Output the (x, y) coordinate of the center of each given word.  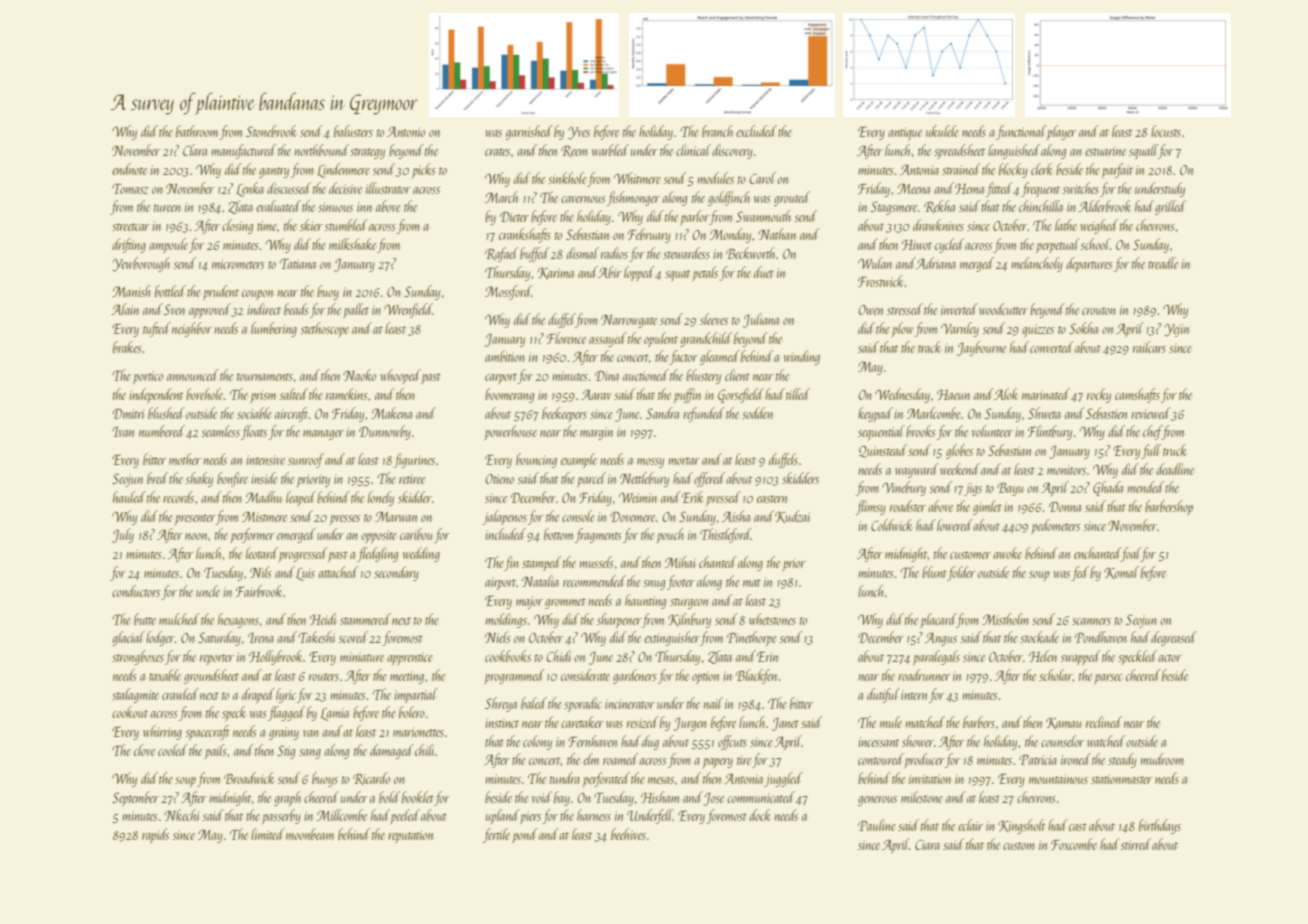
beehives (628, 834)
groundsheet (211, 676)
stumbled (346, 225)
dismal (582, 253)
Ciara (927, 845)
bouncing (536, 460)
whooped (401, 376)
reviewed (1151, 413)
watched (1106, 741)
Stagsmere (894, 208)
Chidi (558, 656)
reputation (410, 836)
